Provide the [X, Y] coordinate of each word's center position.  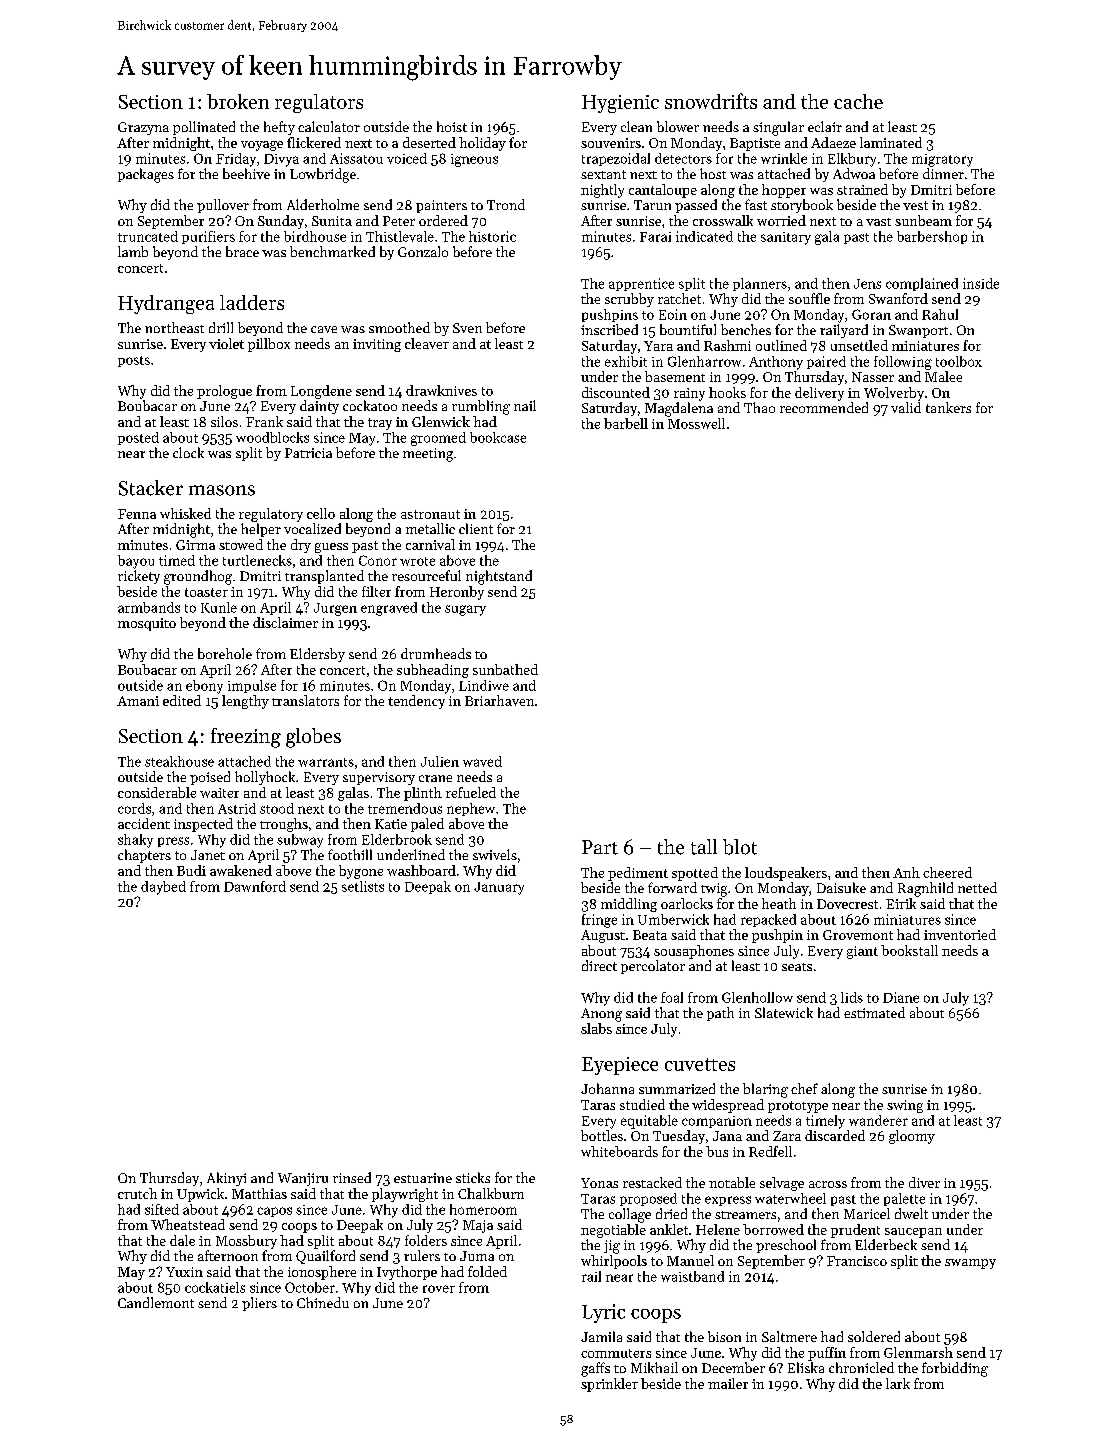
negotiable [613, 1231]
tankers [948, 407]
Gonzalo [423, 251]
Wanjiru [303, 1179]
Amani [138, 701]
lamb [133, 251]
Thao [759, 407]
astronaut [430, 514]
